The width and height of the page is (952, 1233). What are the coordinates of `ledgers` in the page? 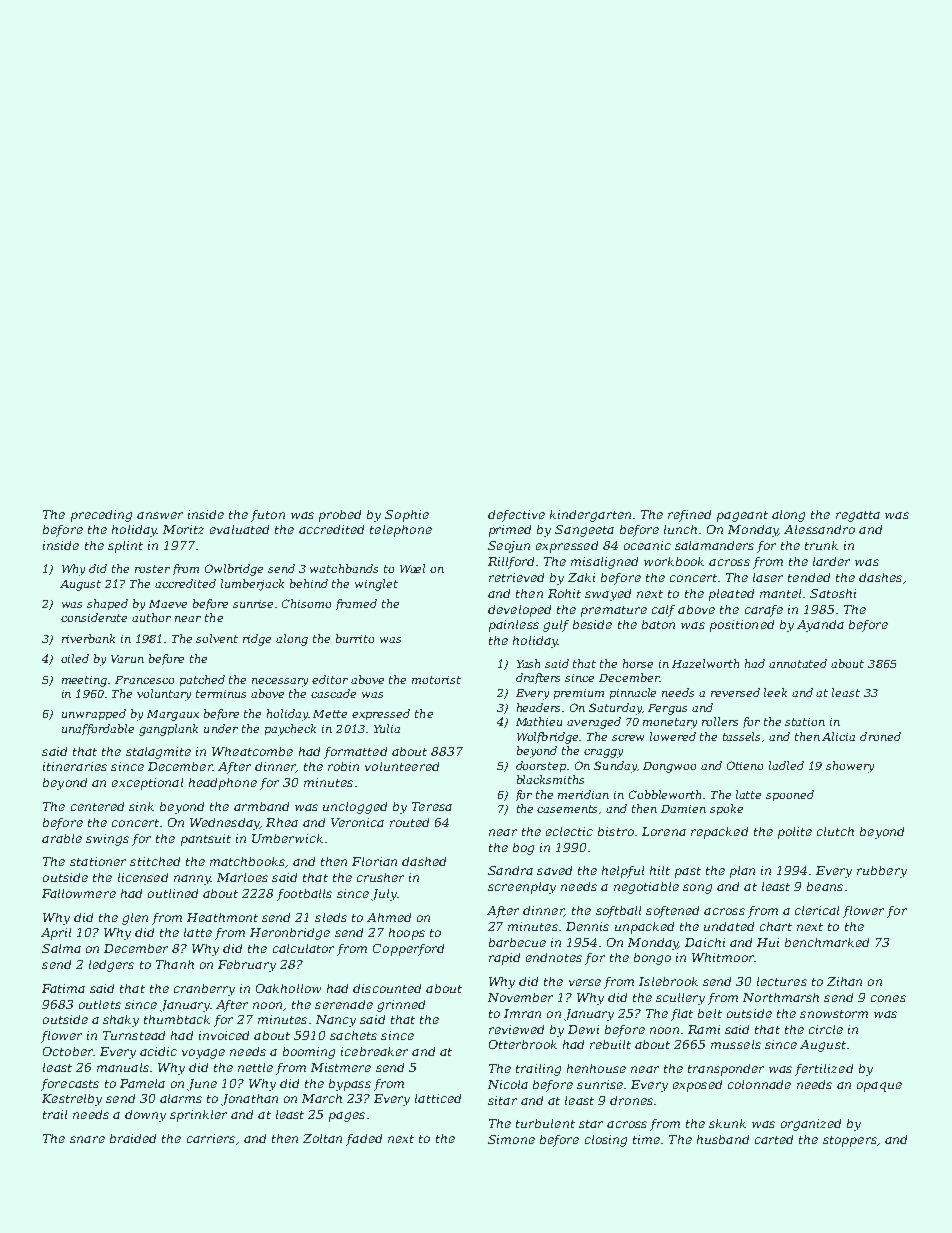 It's located at (111, 966).
